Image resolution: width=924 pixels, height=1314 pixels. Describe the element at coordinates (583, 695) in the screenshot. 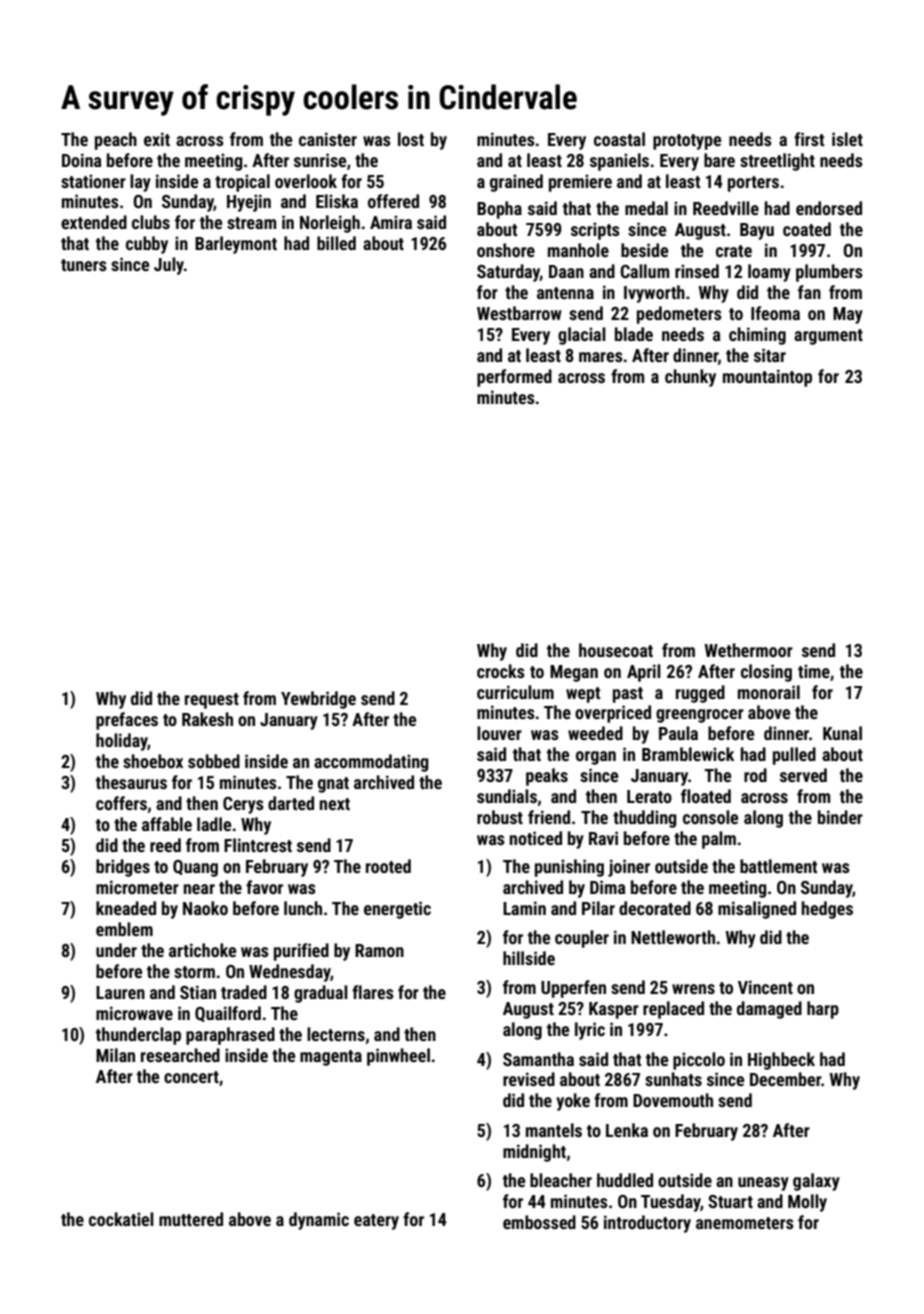

I see `wept` at that location.
